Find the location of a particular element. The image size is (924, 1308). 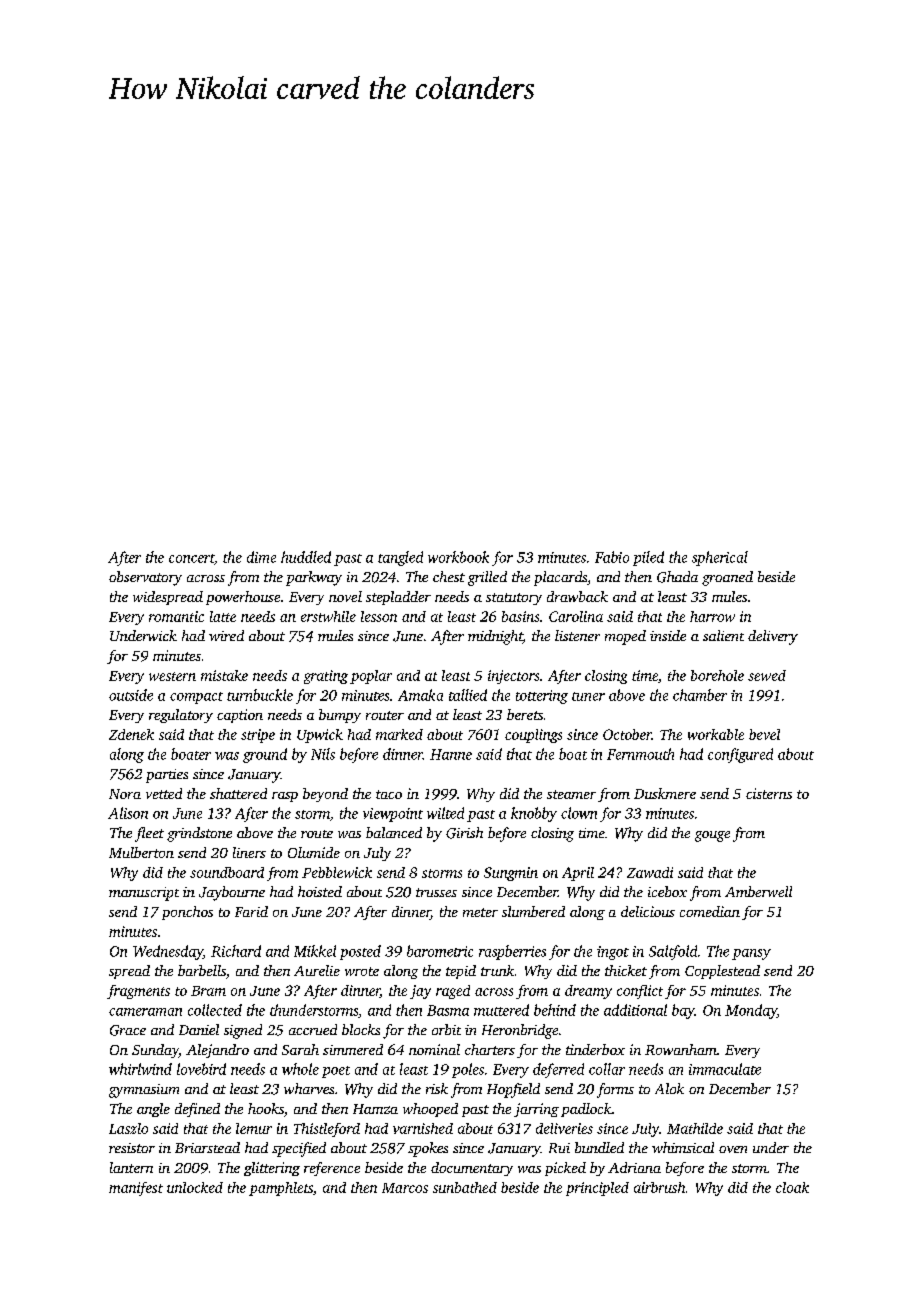

unlocked is located at coordinates (195, 1187).
